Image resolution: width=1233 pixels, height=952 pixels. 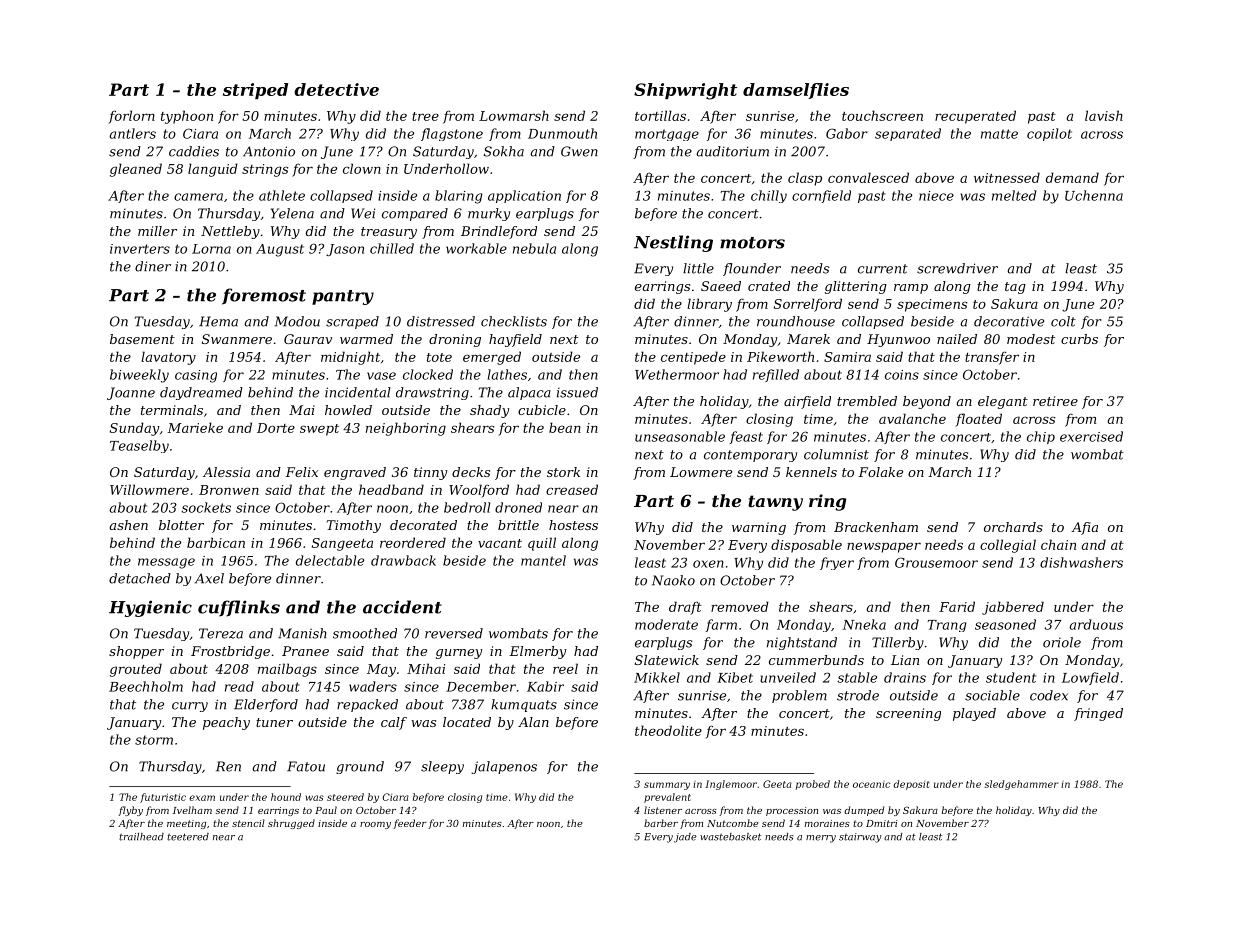 What do you see at coordinates (168, 358) in the page?
I see `lavatory` at bounding box center [168, 358].
